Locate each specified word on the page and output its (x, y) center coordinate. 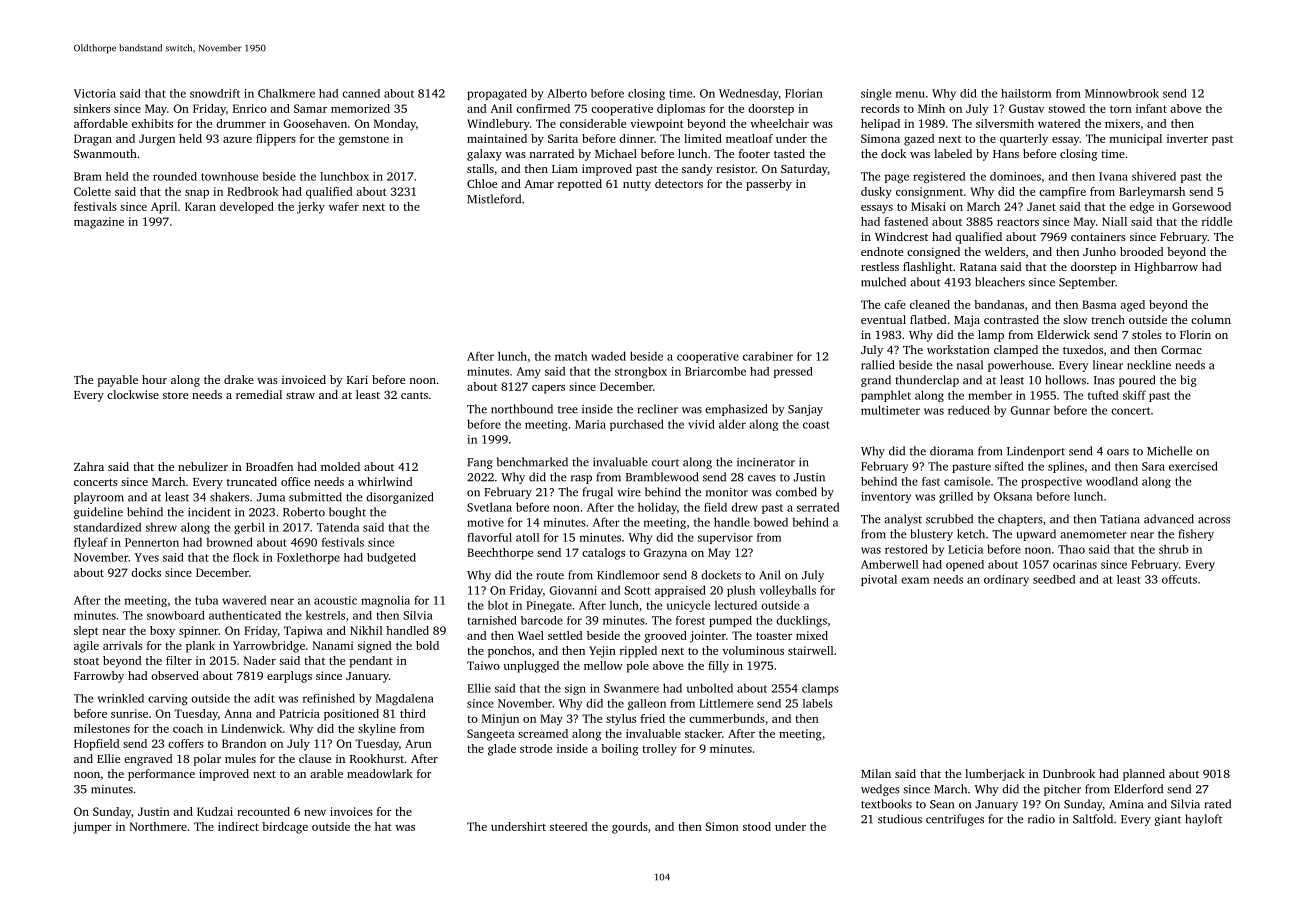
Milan (876, 773)
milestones (102, 728)
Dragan (93, 140)
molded (340, 466)
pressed (793, 372)
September (1087, 283)
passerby (769, 185)
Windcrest (901, 236)
